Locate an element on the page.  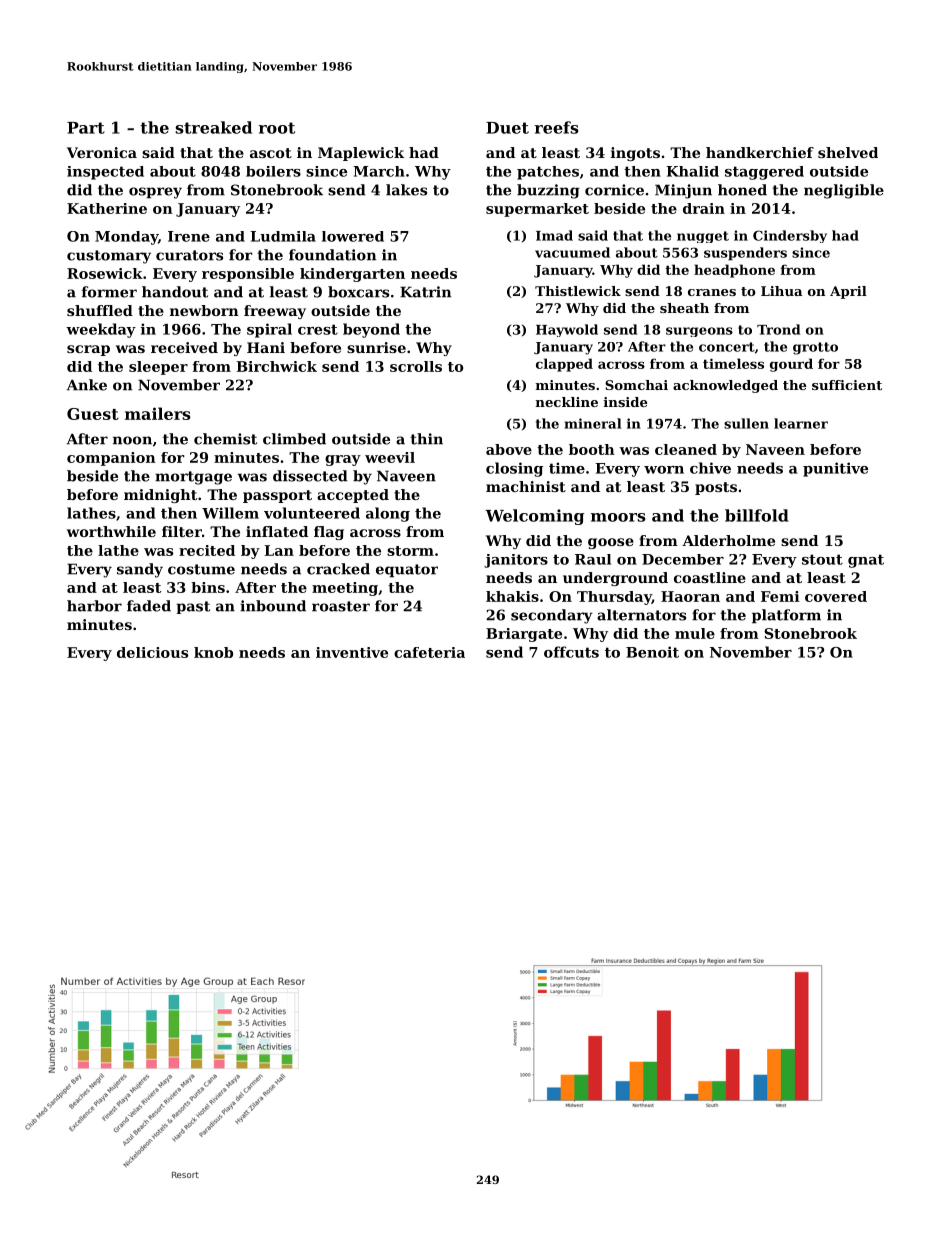
Duet is located at coordinates (507, 128).
